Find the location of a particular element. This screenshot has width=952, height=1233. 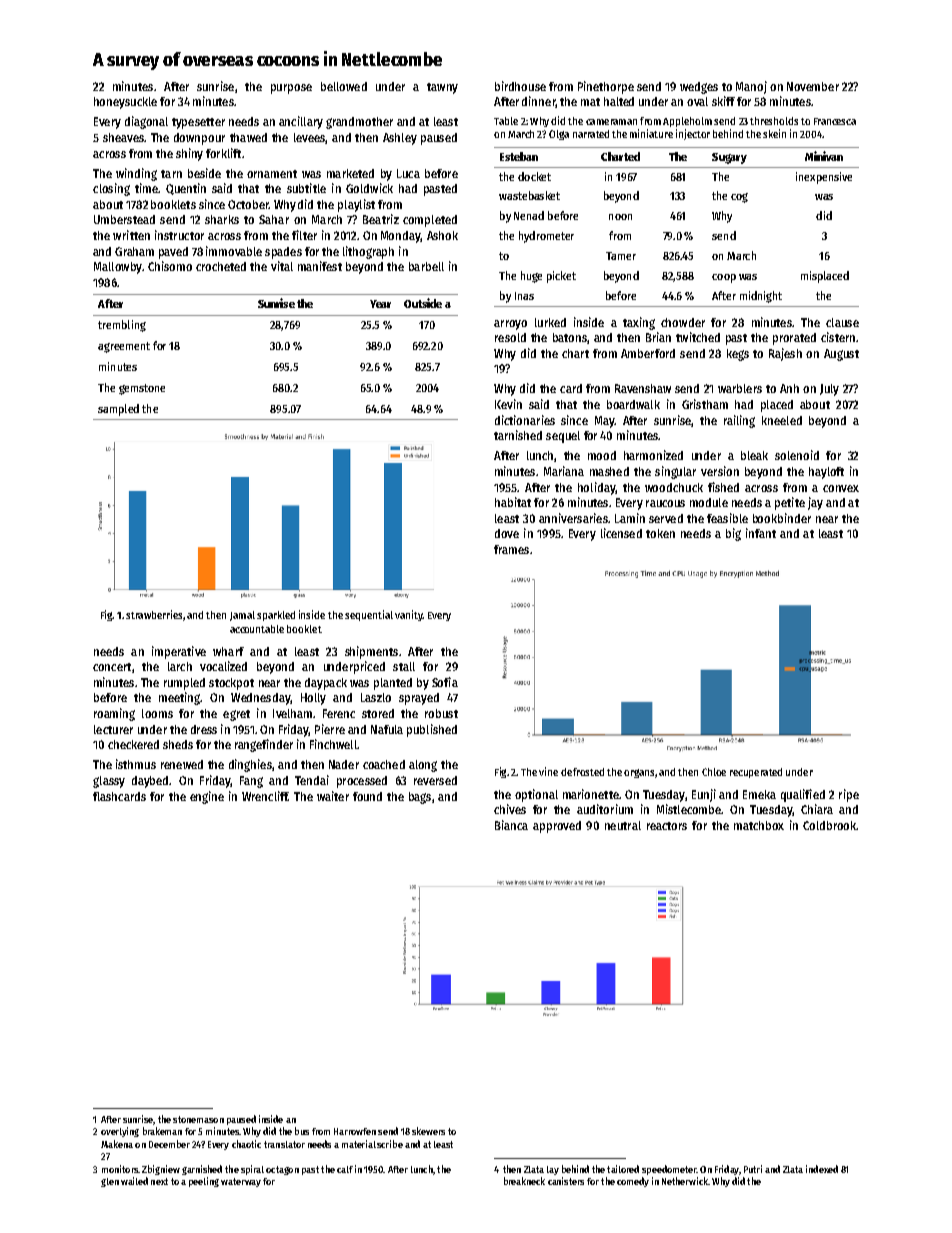

overlying is located at coordinates (120, 1132).
